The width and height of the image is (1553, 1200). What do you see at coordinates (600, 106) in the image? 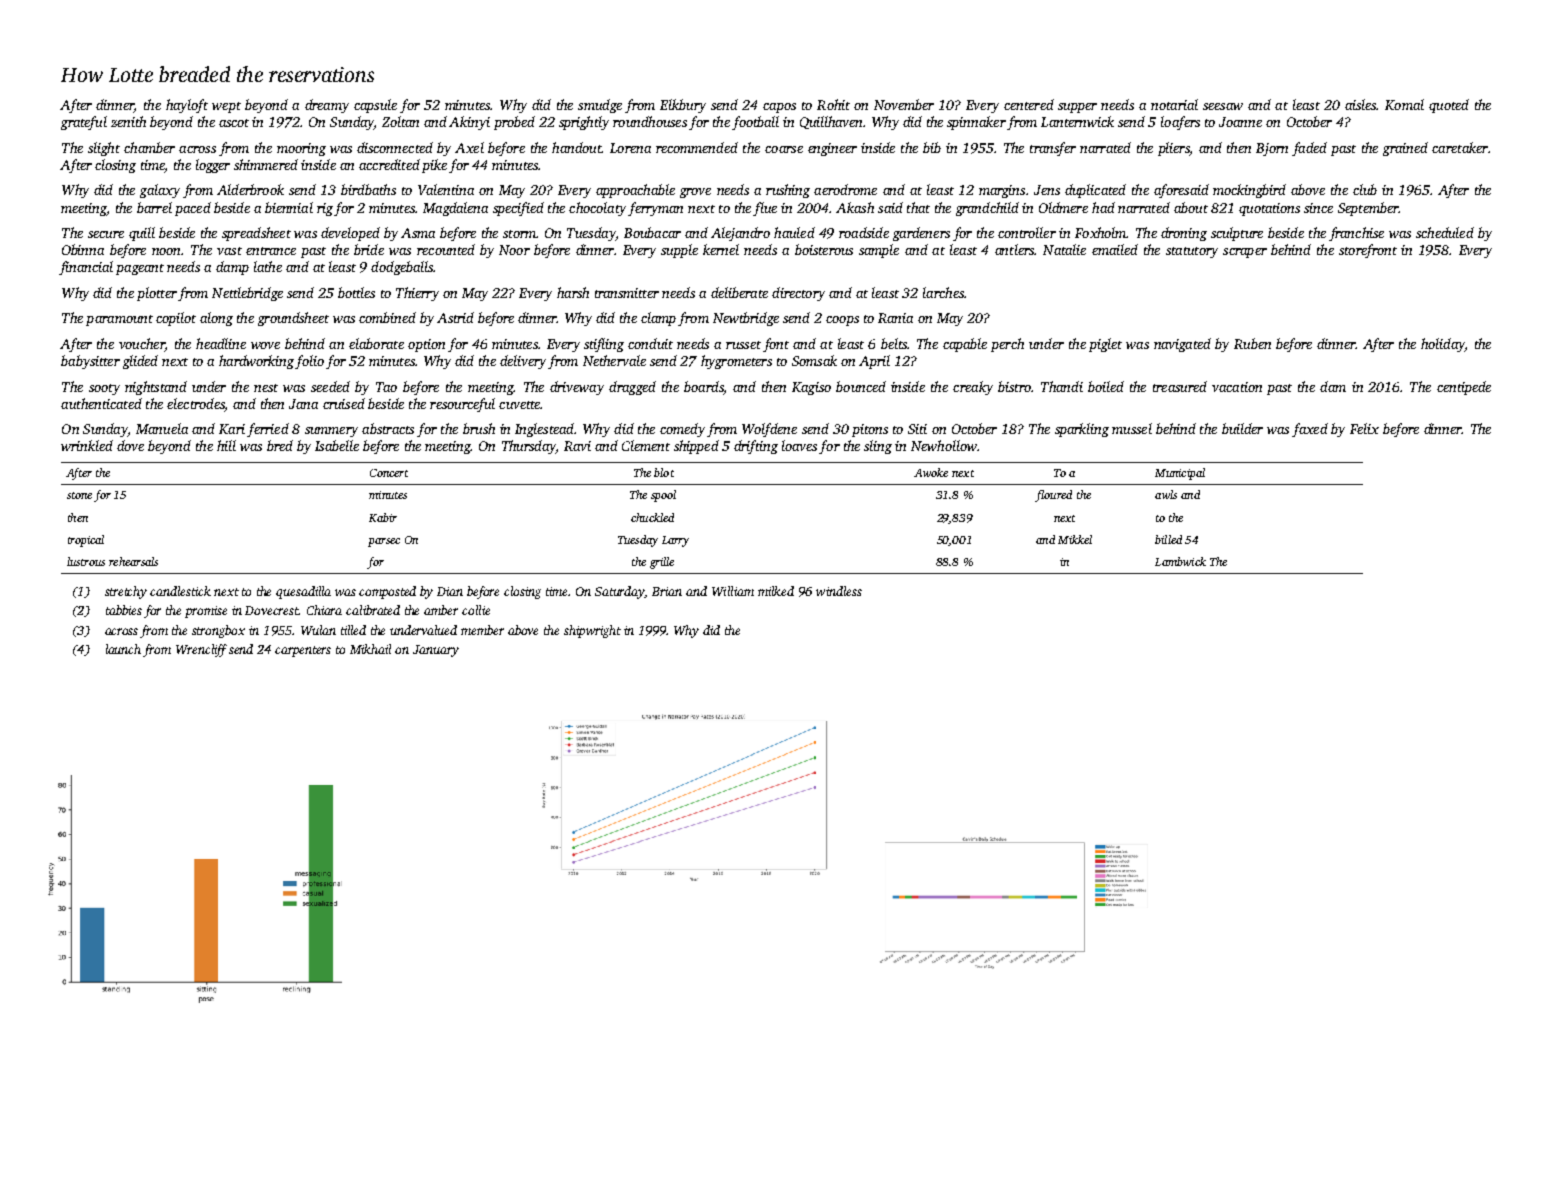
I see `smudge` at bounding box center [600, 106].
